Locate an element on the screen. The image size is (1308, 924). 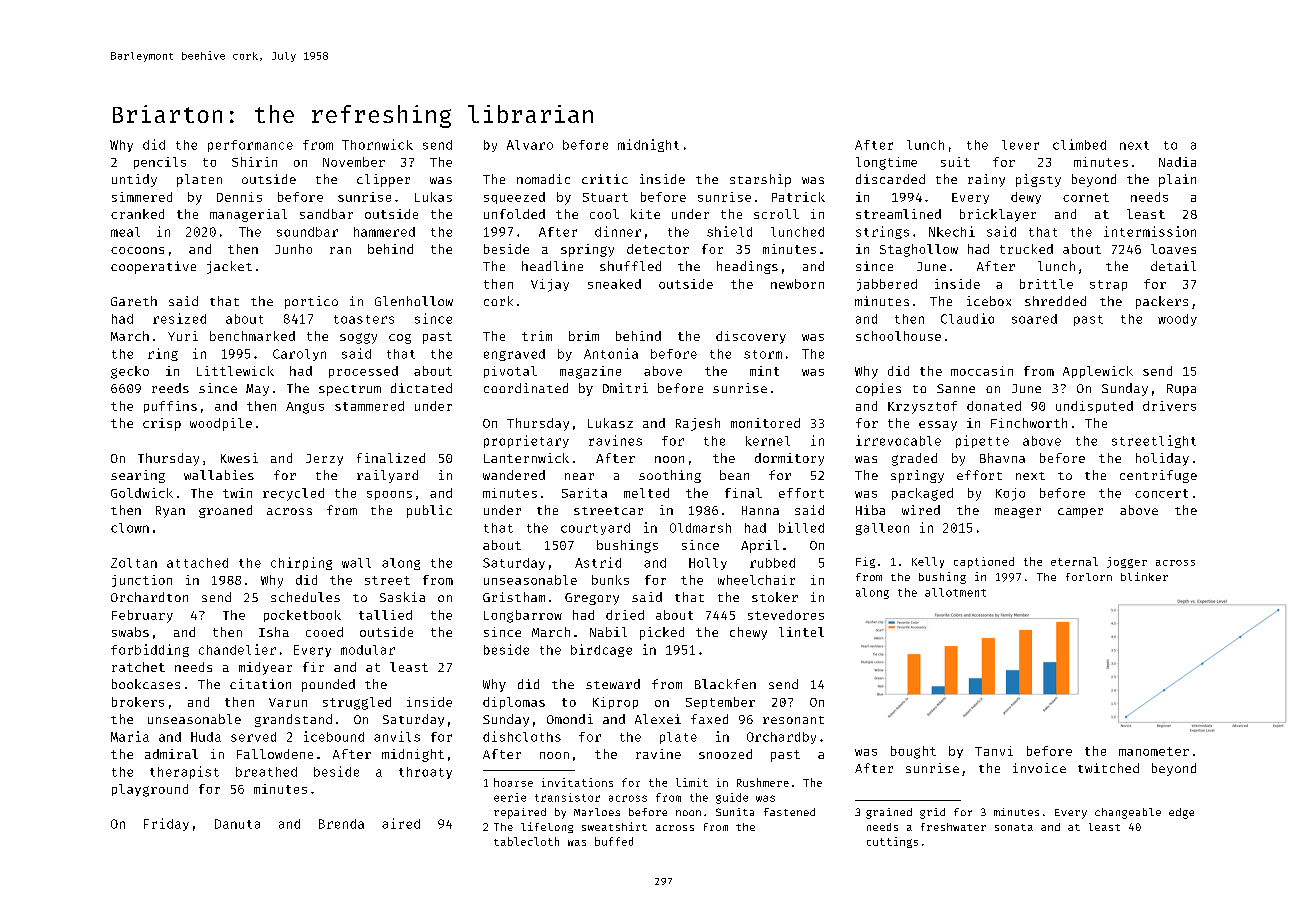
Dennis is located at coordinates (239, 197).
